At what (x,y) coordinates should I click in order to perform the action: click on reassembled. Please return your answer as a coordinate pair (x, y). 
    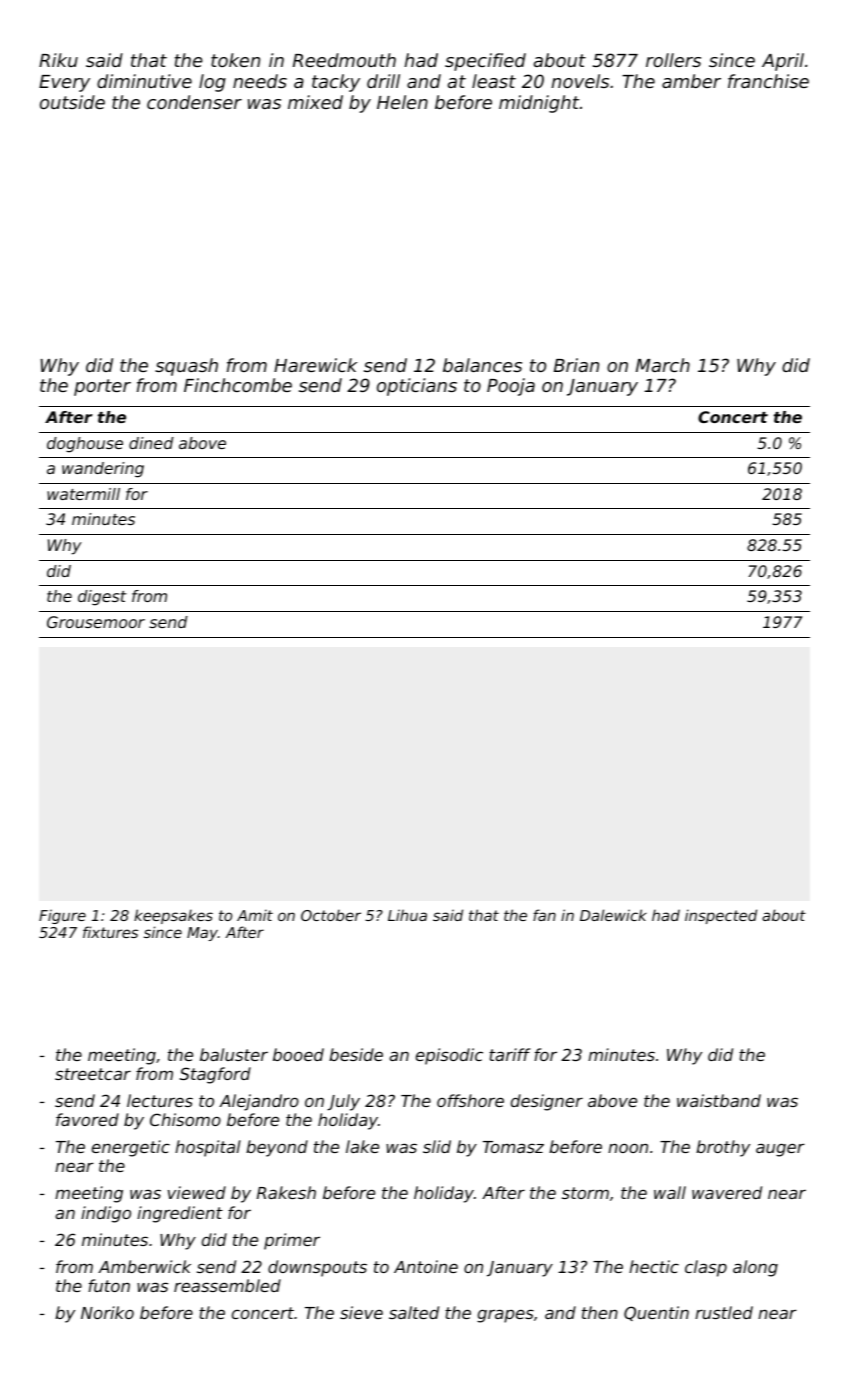
    Looking at the image, I should click on (227, 1285).
